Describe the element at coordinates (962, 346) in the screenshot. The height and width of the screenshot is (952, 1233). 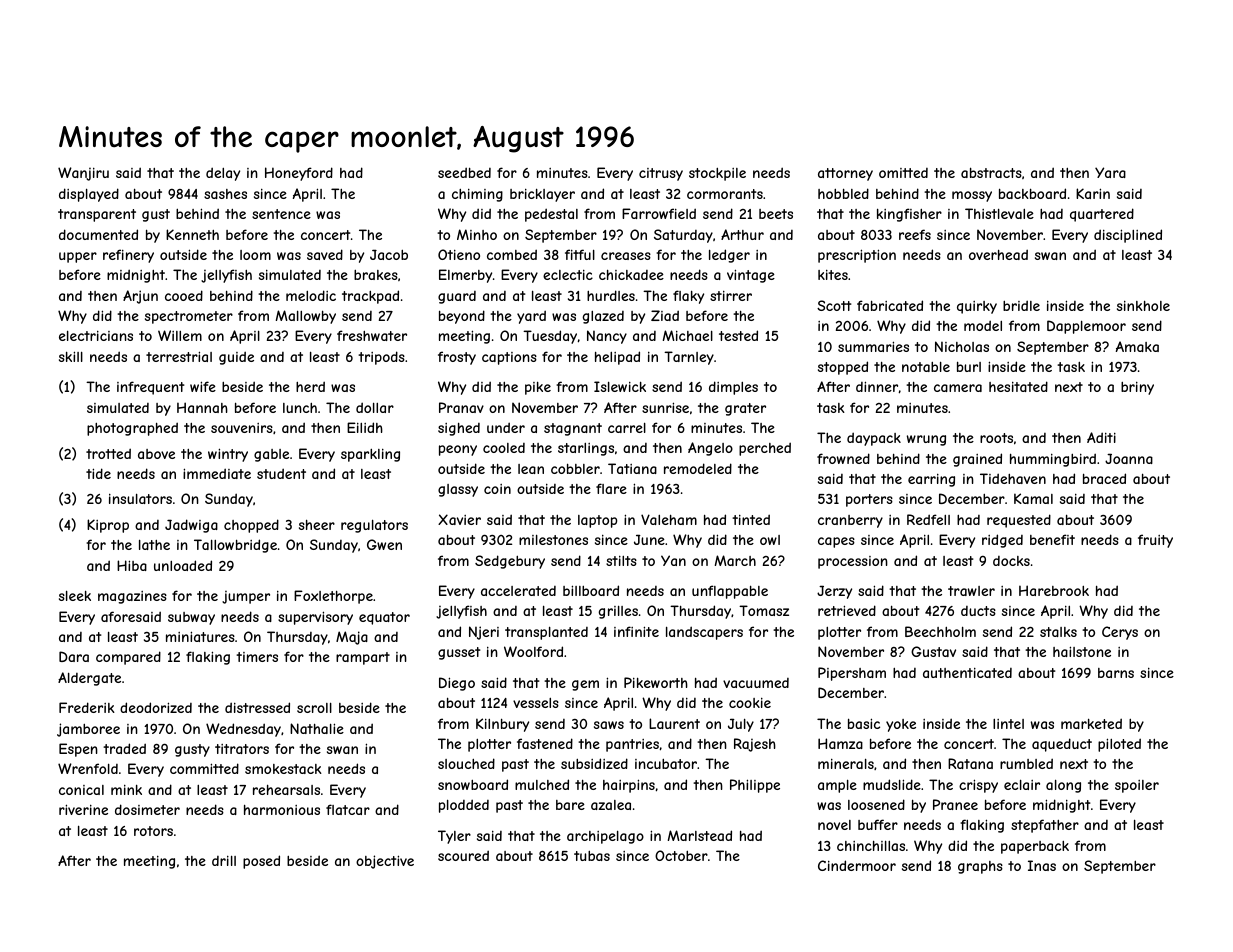
I see `Nicholas` at that location.
